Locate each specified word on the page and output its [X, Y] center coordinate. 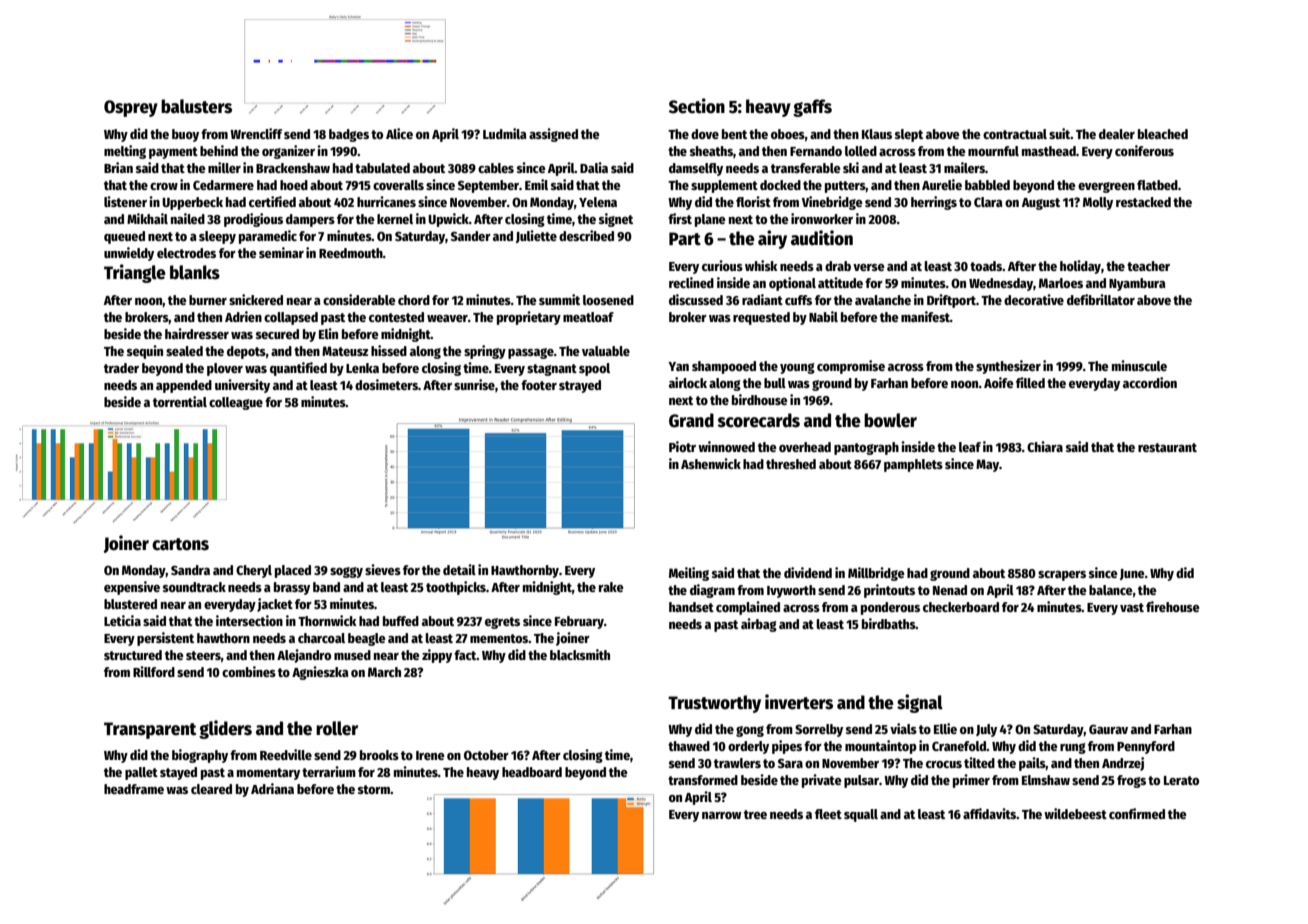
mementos [499, 638]
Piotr [682, 446]
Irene [430, 755]
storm [374, 789]
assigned [553, 135]
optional [792, 284]
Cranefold [959, 746]
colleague [236, 403]
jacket [275, 605]
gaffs [812, 108]
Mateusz [345, 351]
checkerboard [961, 607]
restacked [1143, 202]
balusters [196, 106]
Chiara [1045, 446]
